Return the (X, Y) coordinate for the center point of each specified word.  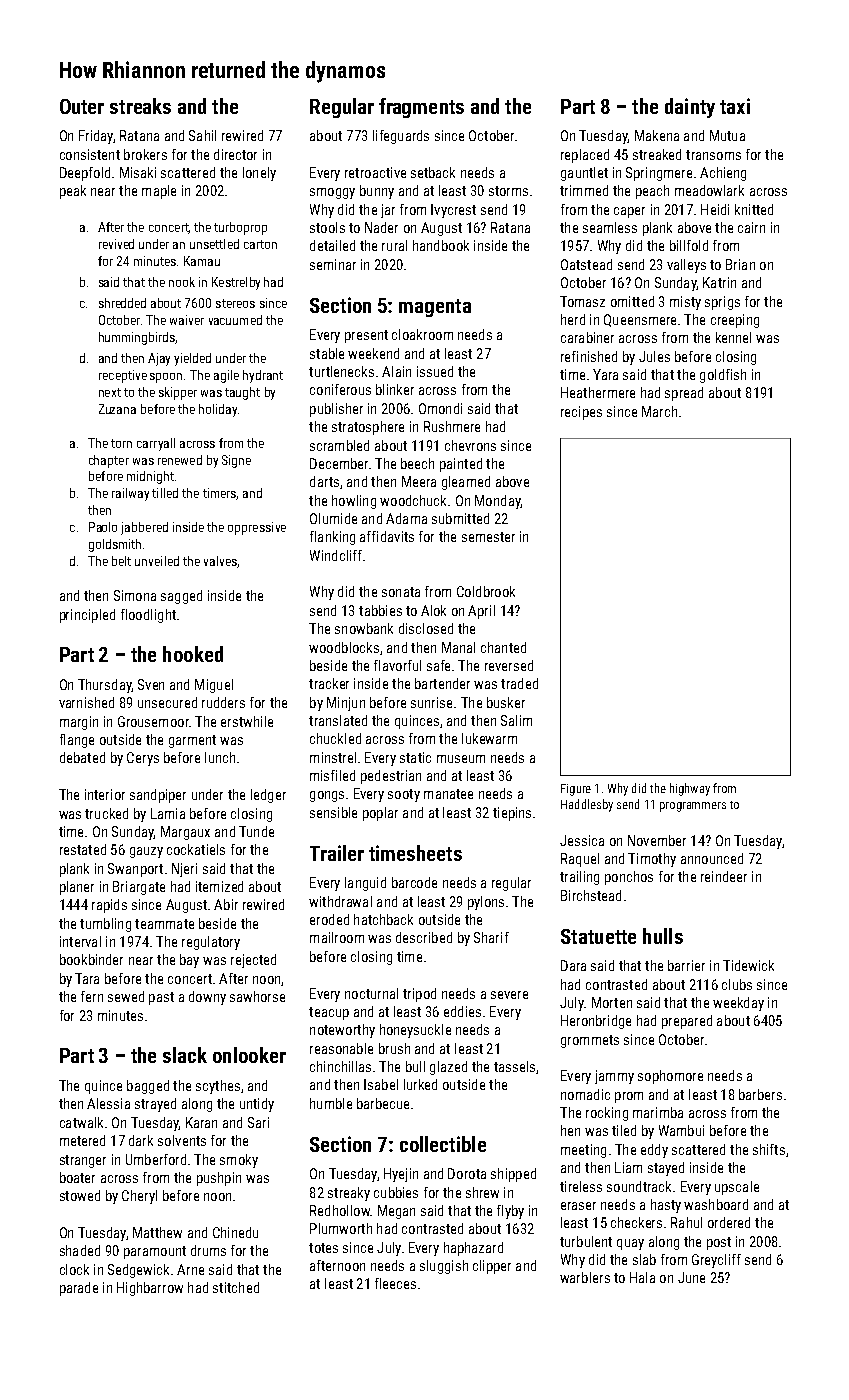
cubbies (396, 1192)
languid (365, 884)
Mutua (727, 135)
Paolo (103, 527)
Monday (497, 502)
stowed (80, 1195)
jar (388, 211)
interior (105, 794)
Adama (406, 518)
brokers (145, 154)
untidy (257, 1105)
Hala (642, 1277)
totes (323, 1248)
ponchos (629, 878)
